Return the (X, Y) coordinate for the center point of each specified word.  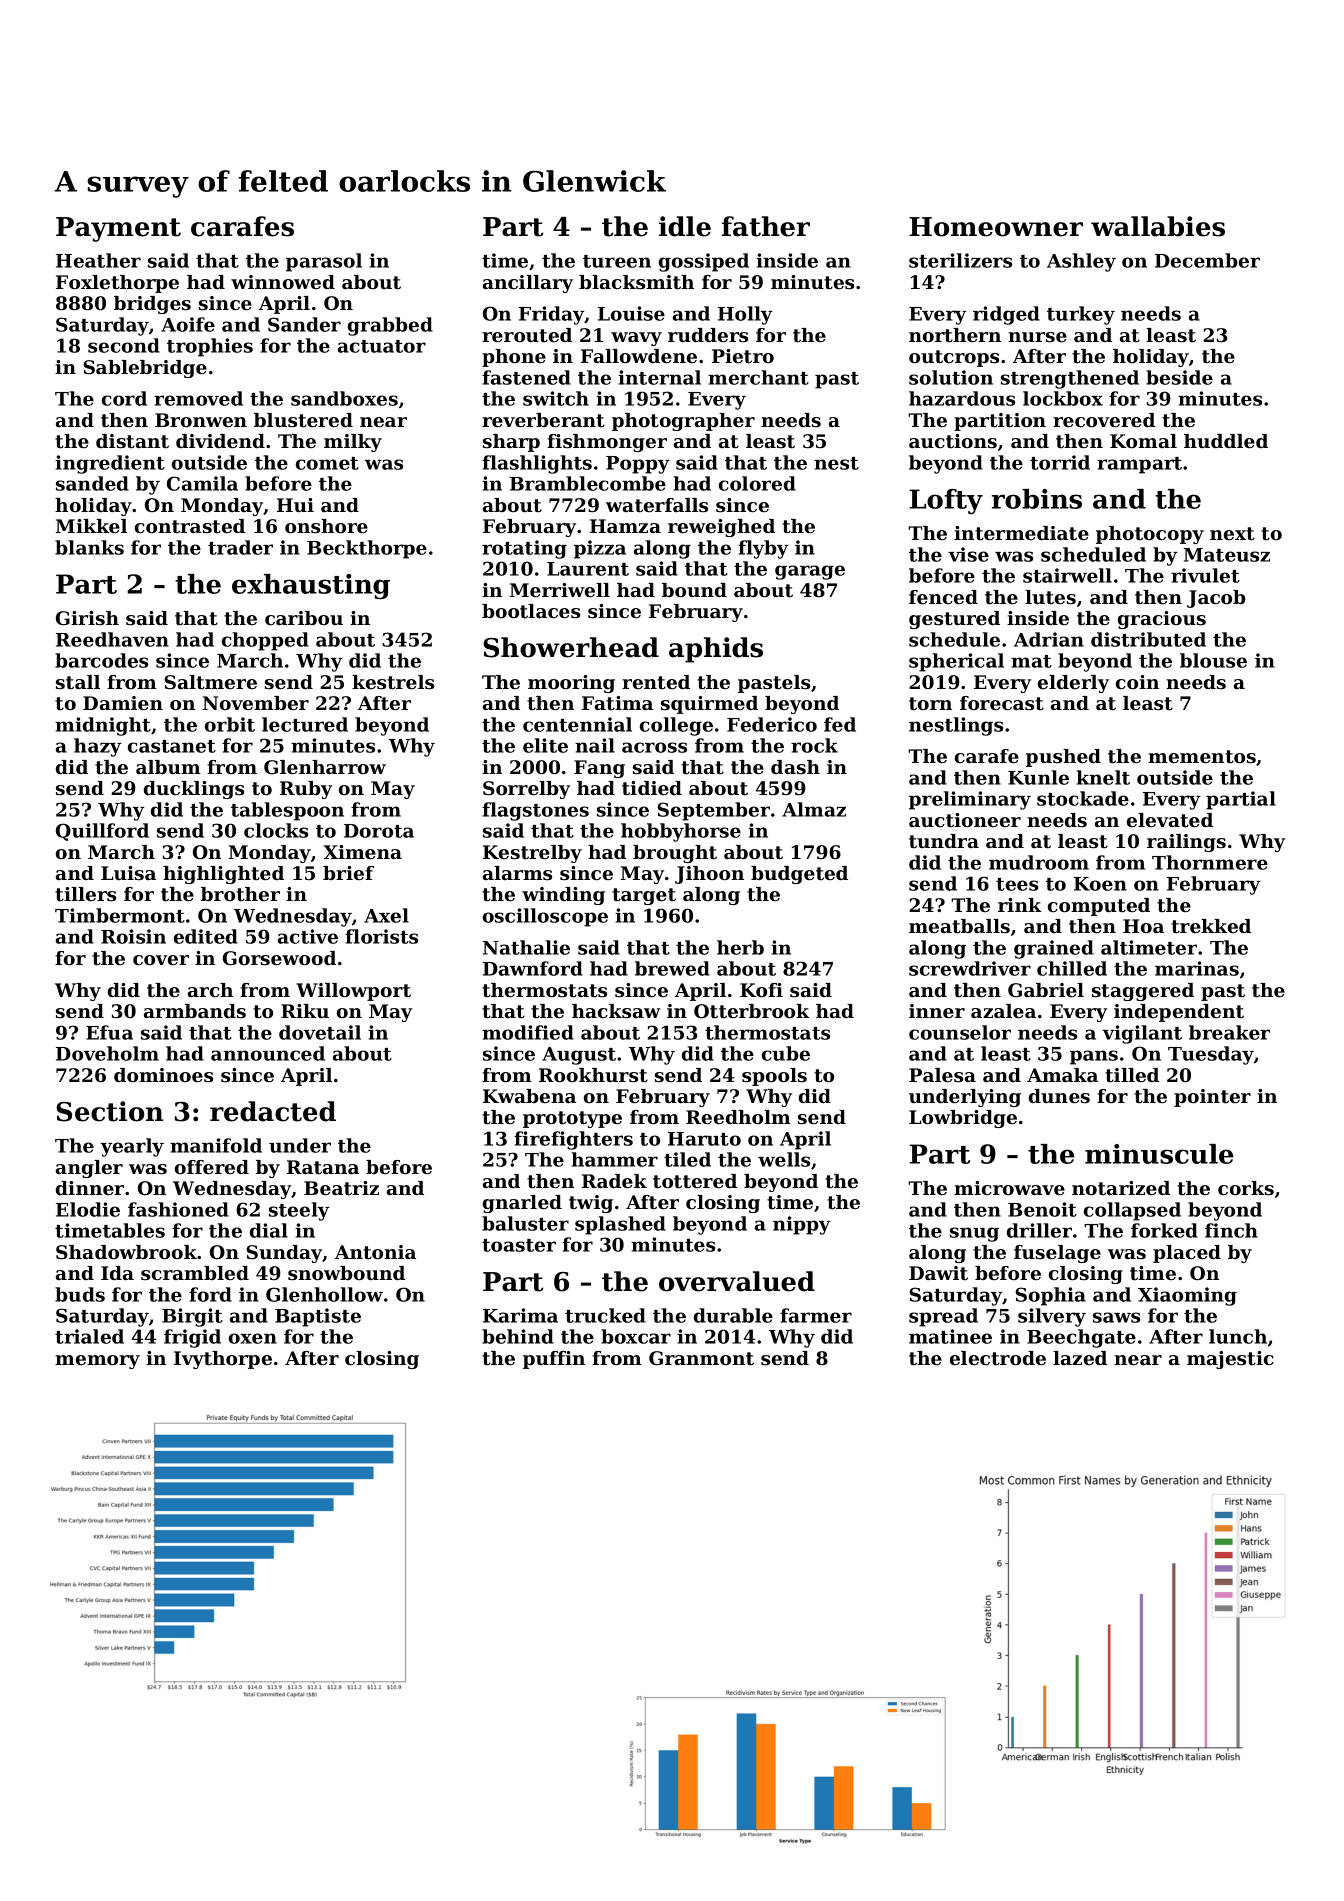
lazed (1080, 1358)
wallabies (1158, 226)
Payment (118, 229)
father (766, 226)
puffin (554, 1360)
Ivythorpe (223, 1360)
